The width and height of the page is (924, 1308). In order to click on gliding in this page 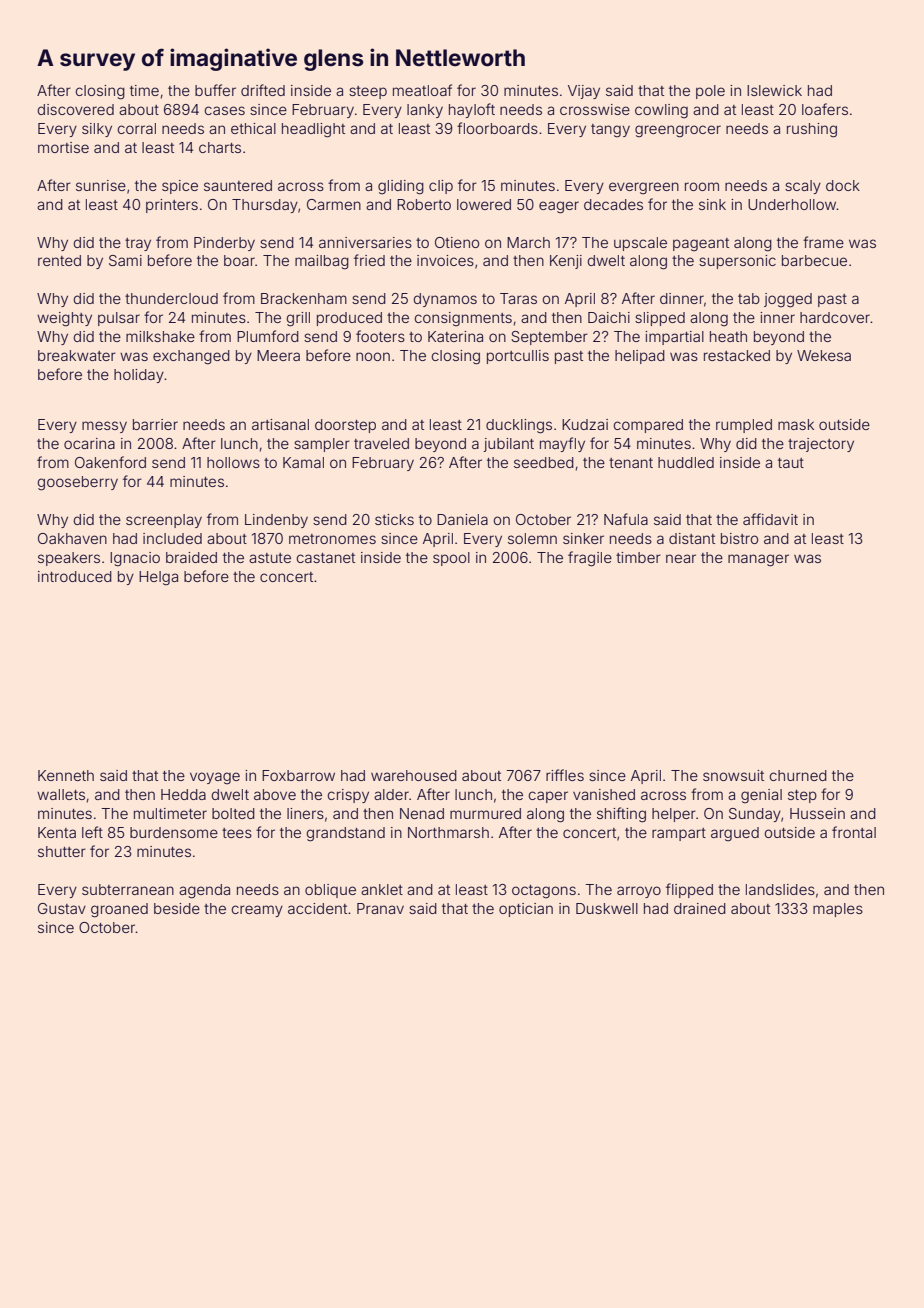, I will do `click(401, 187)`.
